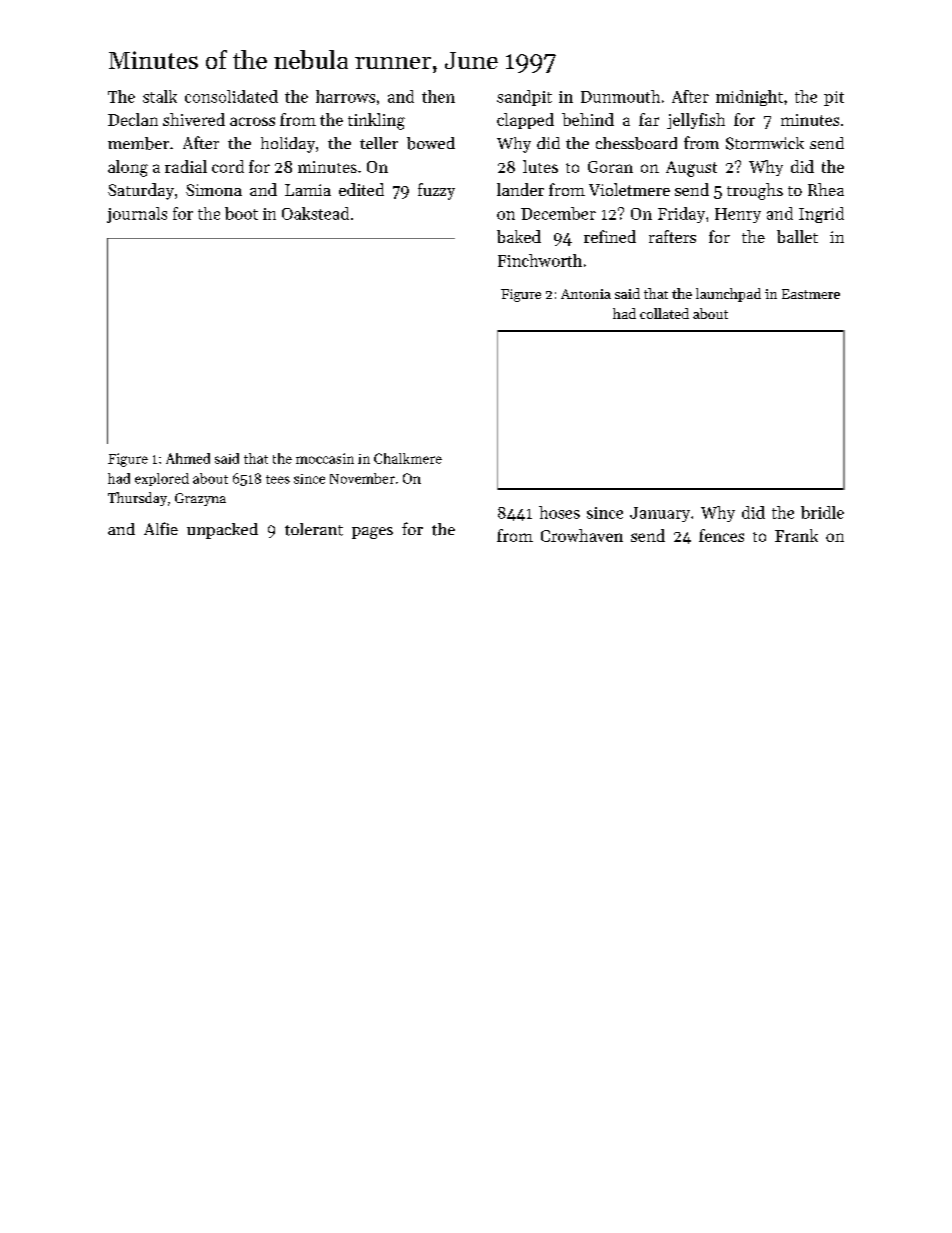 This screenshot has height=1233, width=952. I want to click on Eastmere, so click(811, 294).
